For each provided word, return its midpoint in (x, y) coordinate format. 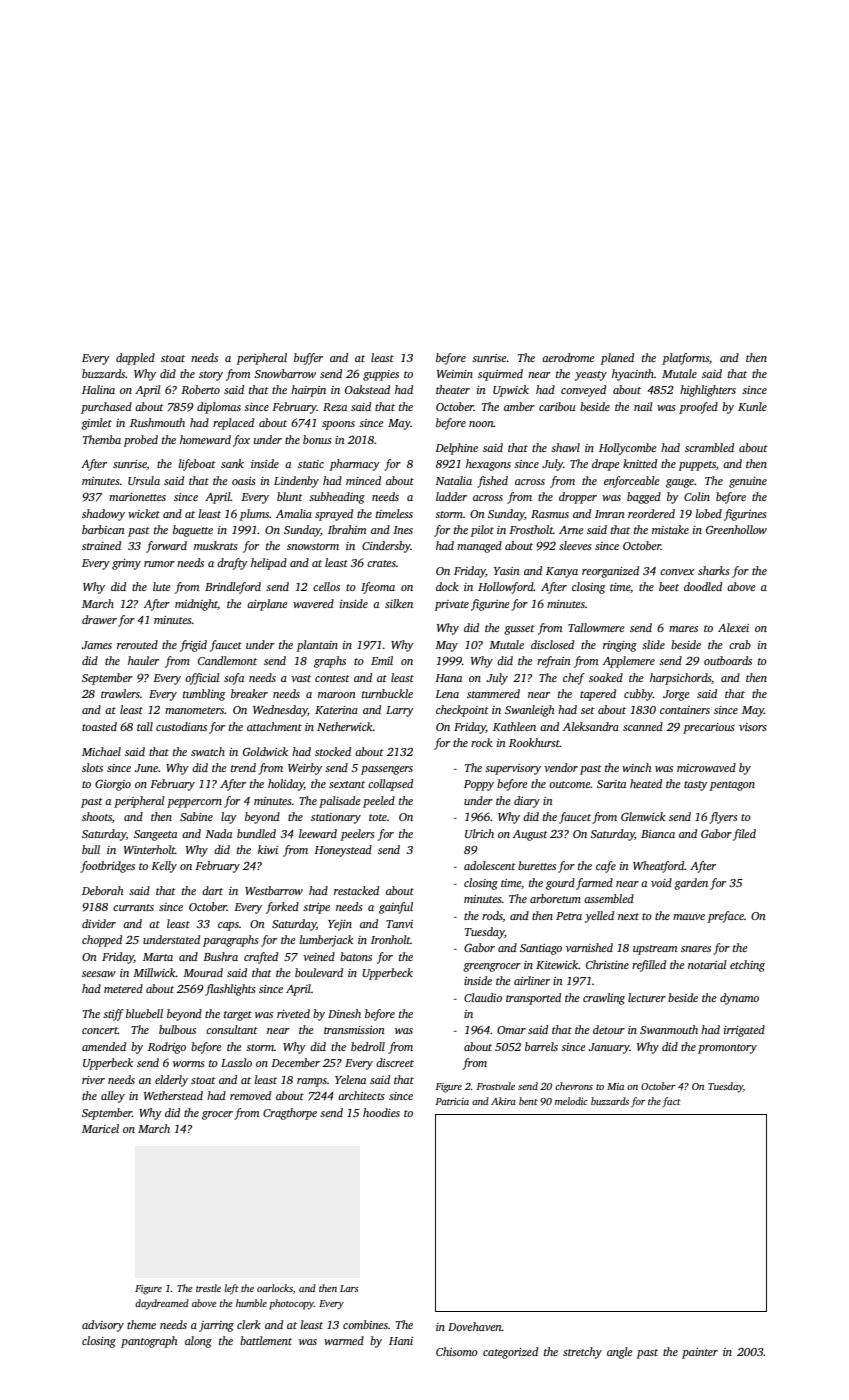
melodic (571, 1101)
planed (617, 359)
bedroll (368, 1046)
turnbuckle (387, 693)
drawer (99, 619)
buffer (308, 359)
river (93, 1080)
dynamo (739, 999)
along (198, 1342)
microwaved (706, 767)
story (211, 376)
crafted (261, 958)
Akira (503, 1101)
